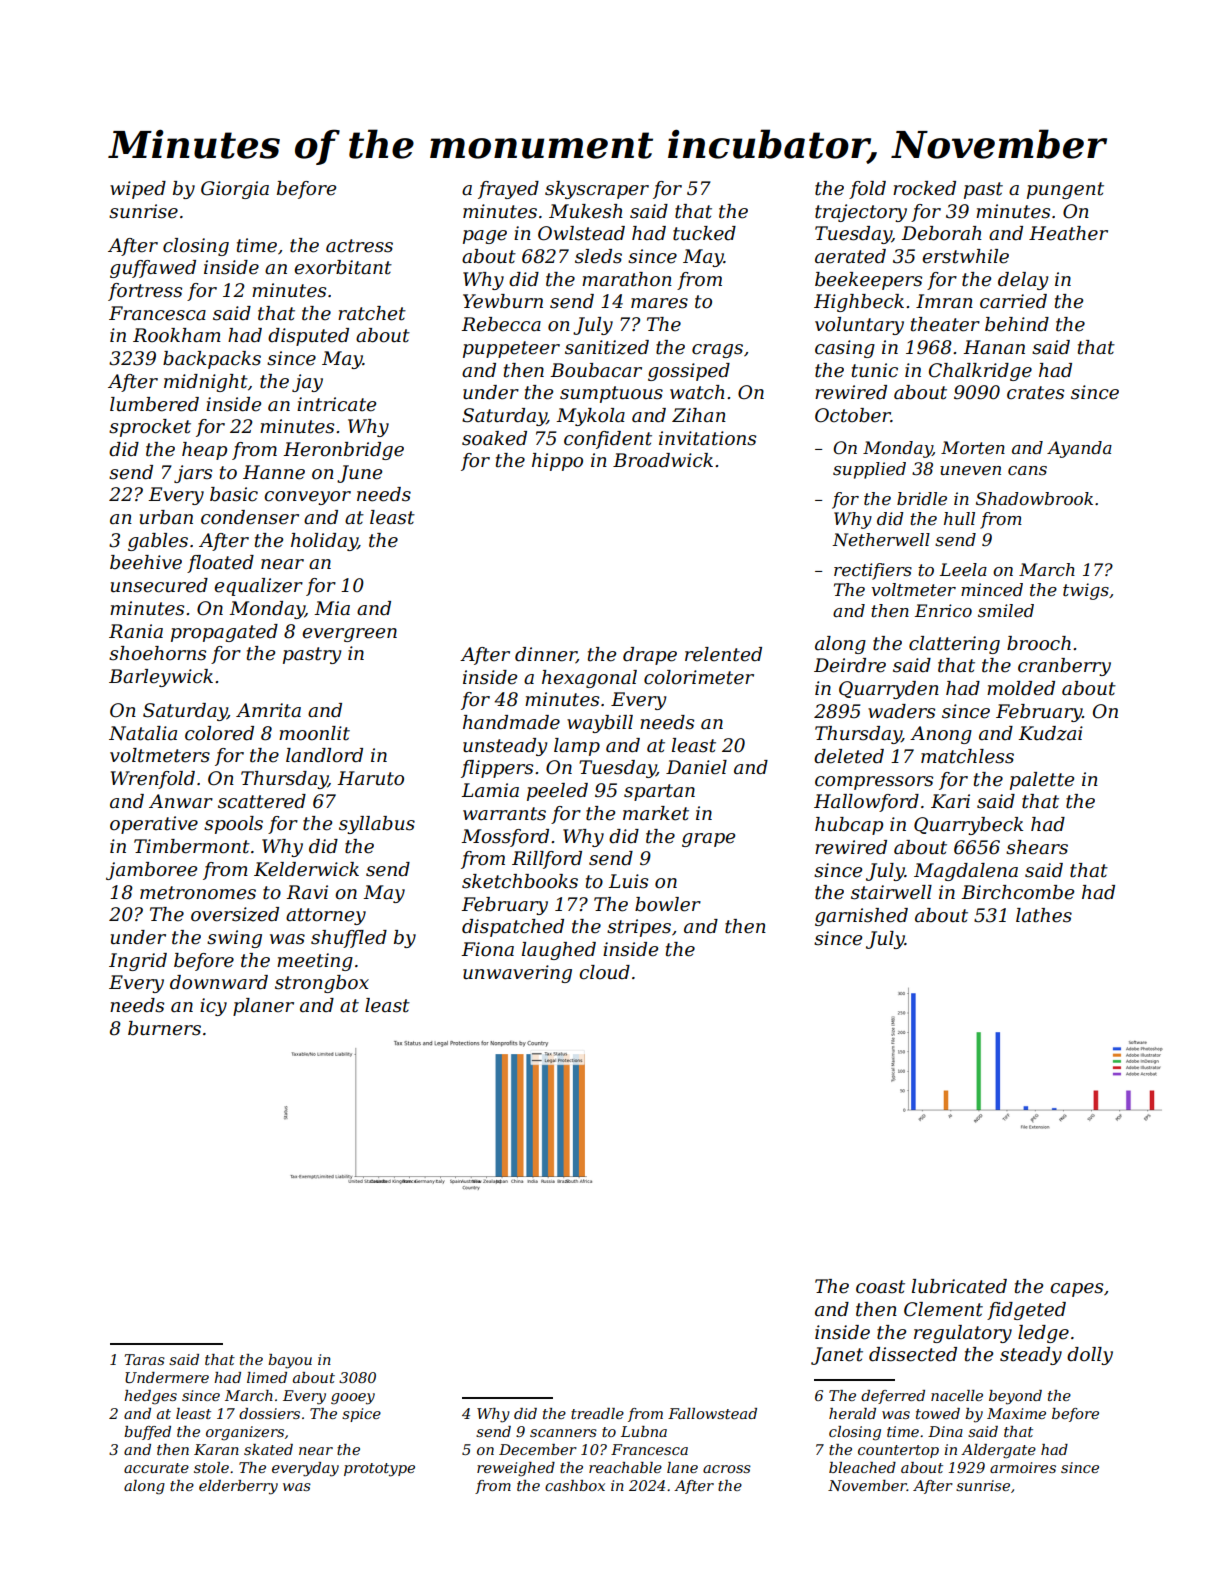  What do you see at coordinates (875, 370) in the screenshot?
I see `tunic` at bounding box center [875, 370].
